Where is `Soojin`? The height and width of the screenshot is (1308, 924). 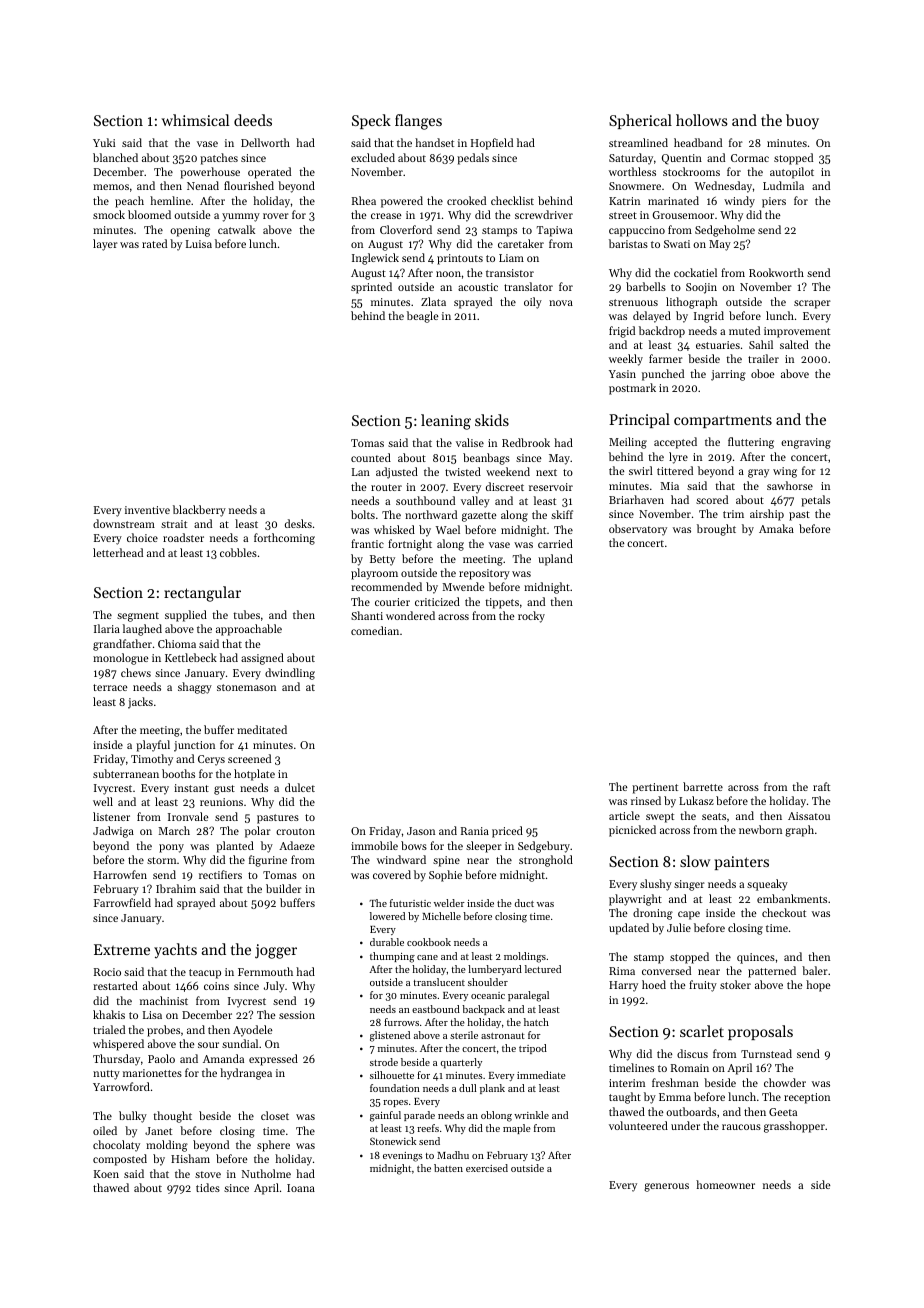 Soojin is located at coordinates (701, 288).
